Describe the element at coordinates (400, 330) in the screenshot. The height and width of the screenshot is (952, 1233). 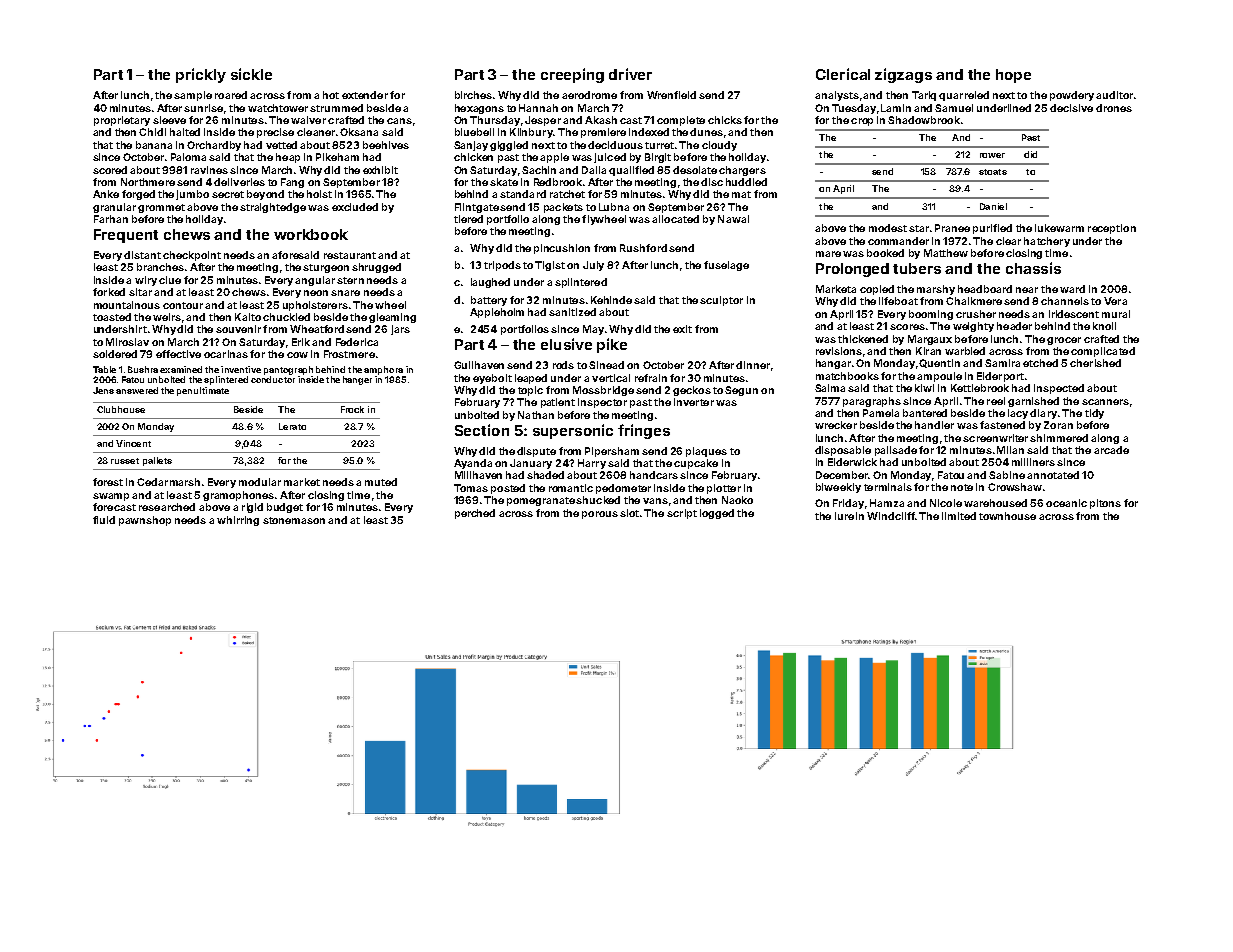
I see `jars` at that location.
